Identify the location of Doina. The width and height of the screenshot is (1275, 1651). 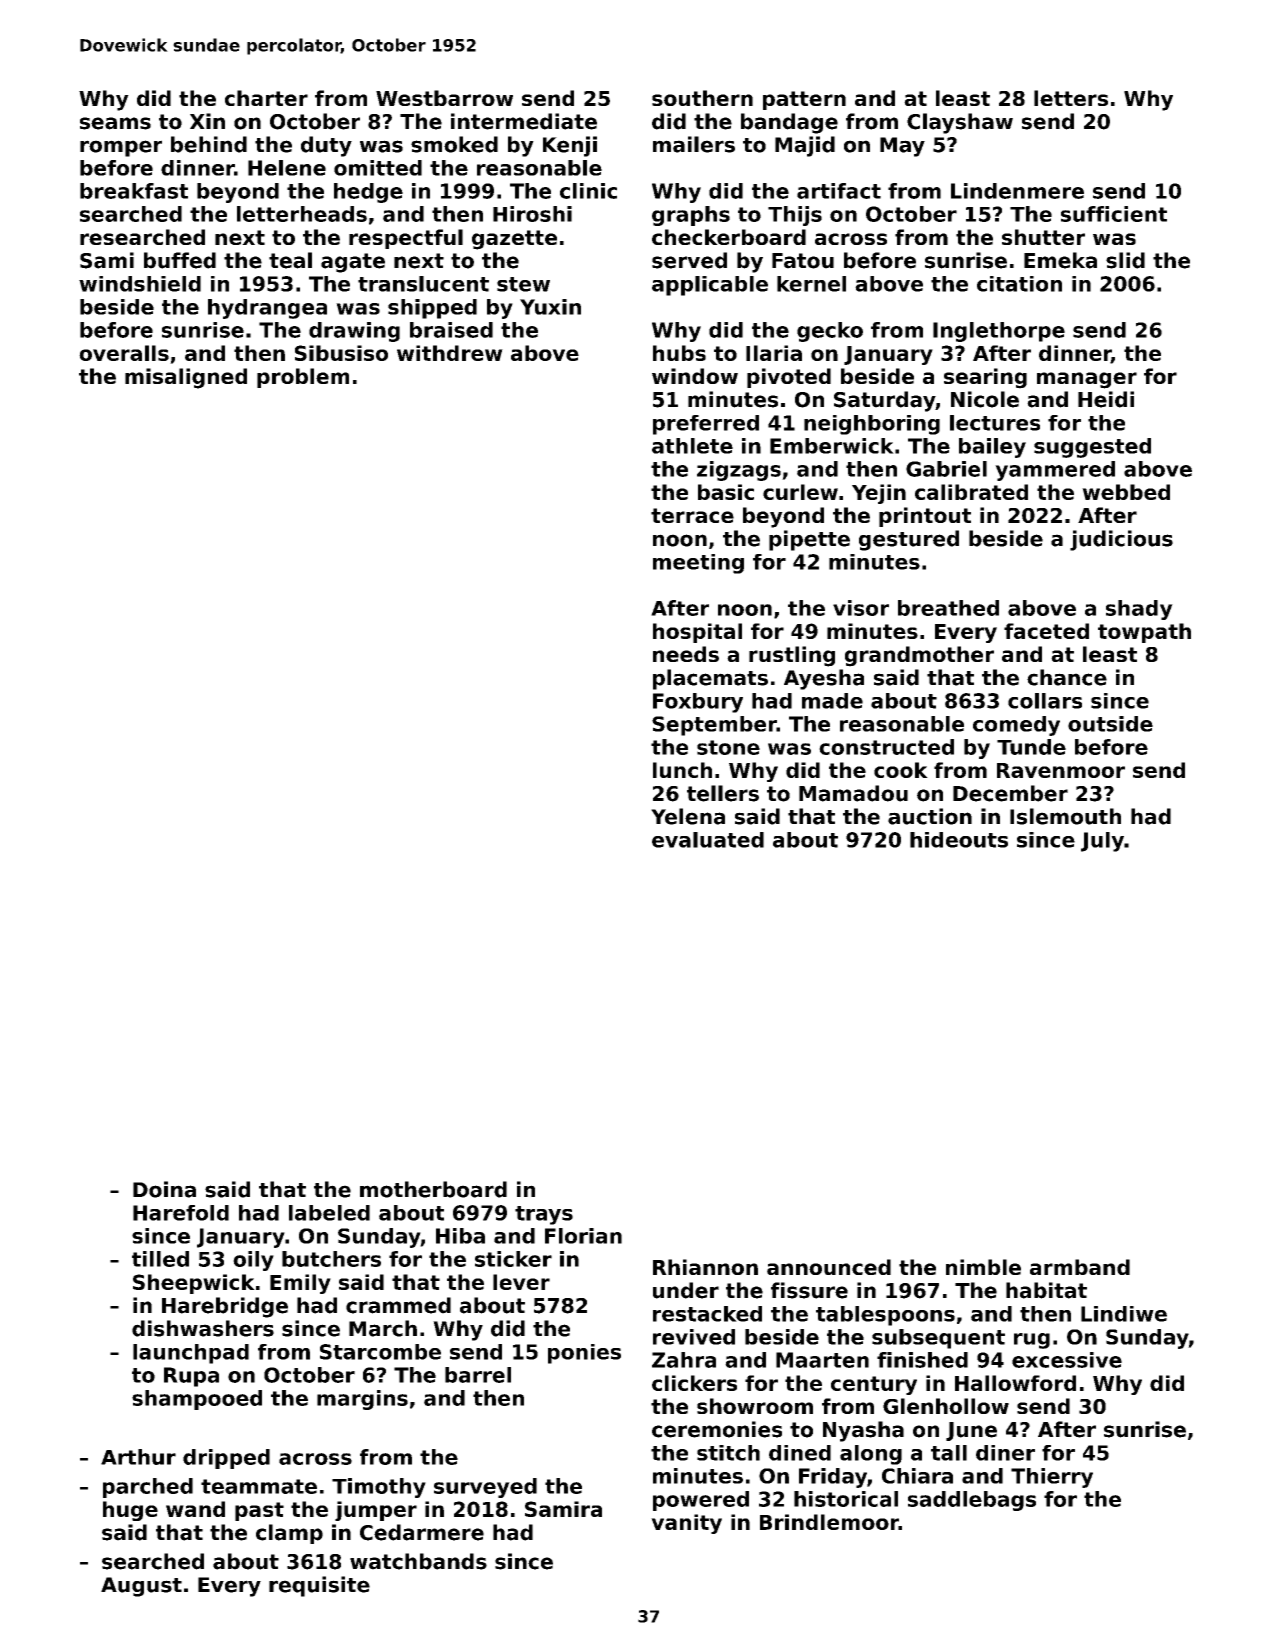
(164, 1189).
